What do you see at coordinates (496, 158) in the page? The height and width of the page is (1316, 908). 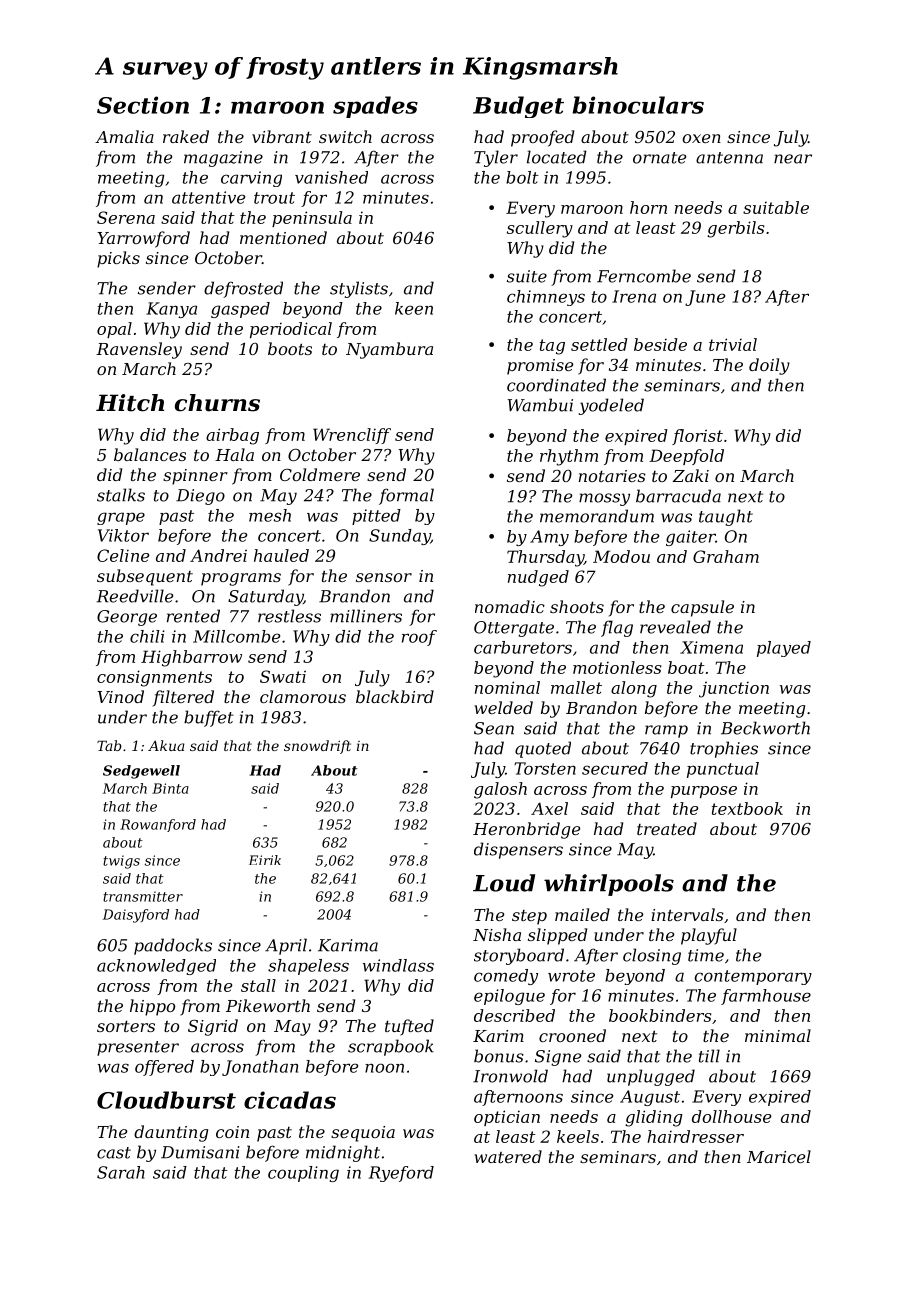 I see `Tyler` at bounding box center [496, 158].
